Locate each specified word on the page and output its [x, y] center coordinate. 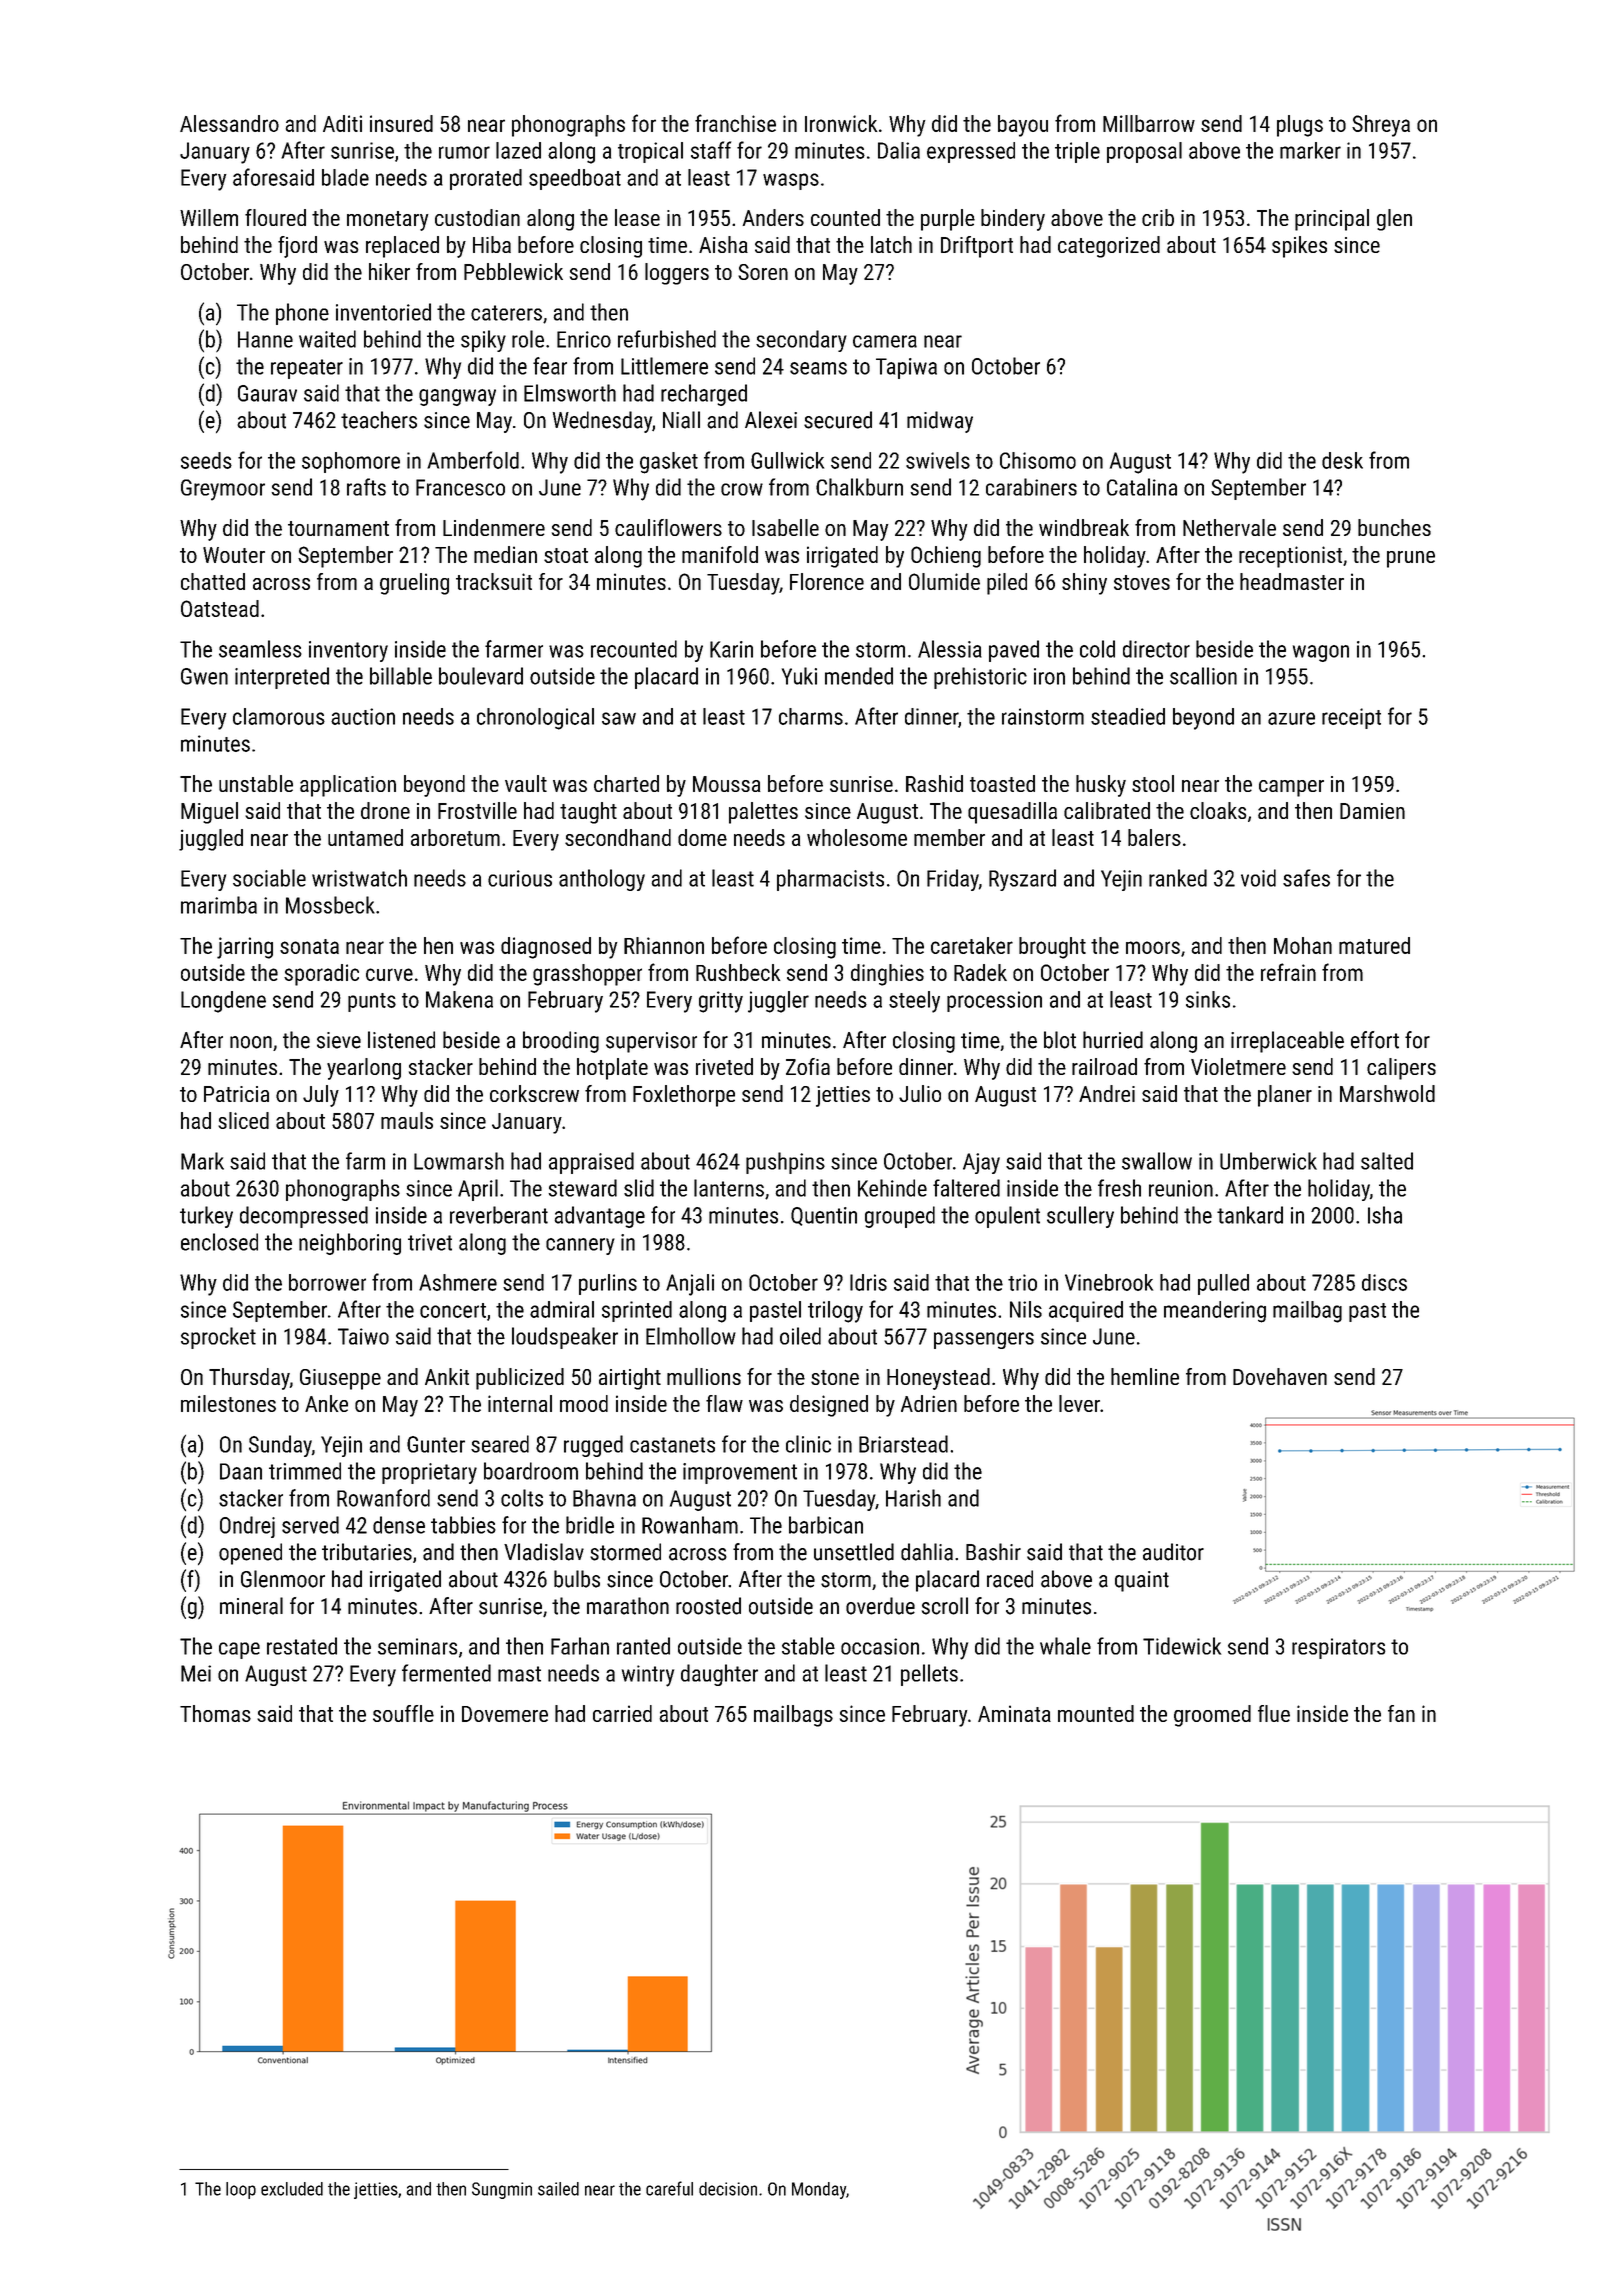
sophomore [351, 462]
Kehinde [892, 1188]
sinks [1208, 999]
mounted [1096, 1713]
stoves [1142, 582]
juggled [211, 840]
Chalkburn [859, 487]
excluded [292, 2189]
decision [728, 2189]
